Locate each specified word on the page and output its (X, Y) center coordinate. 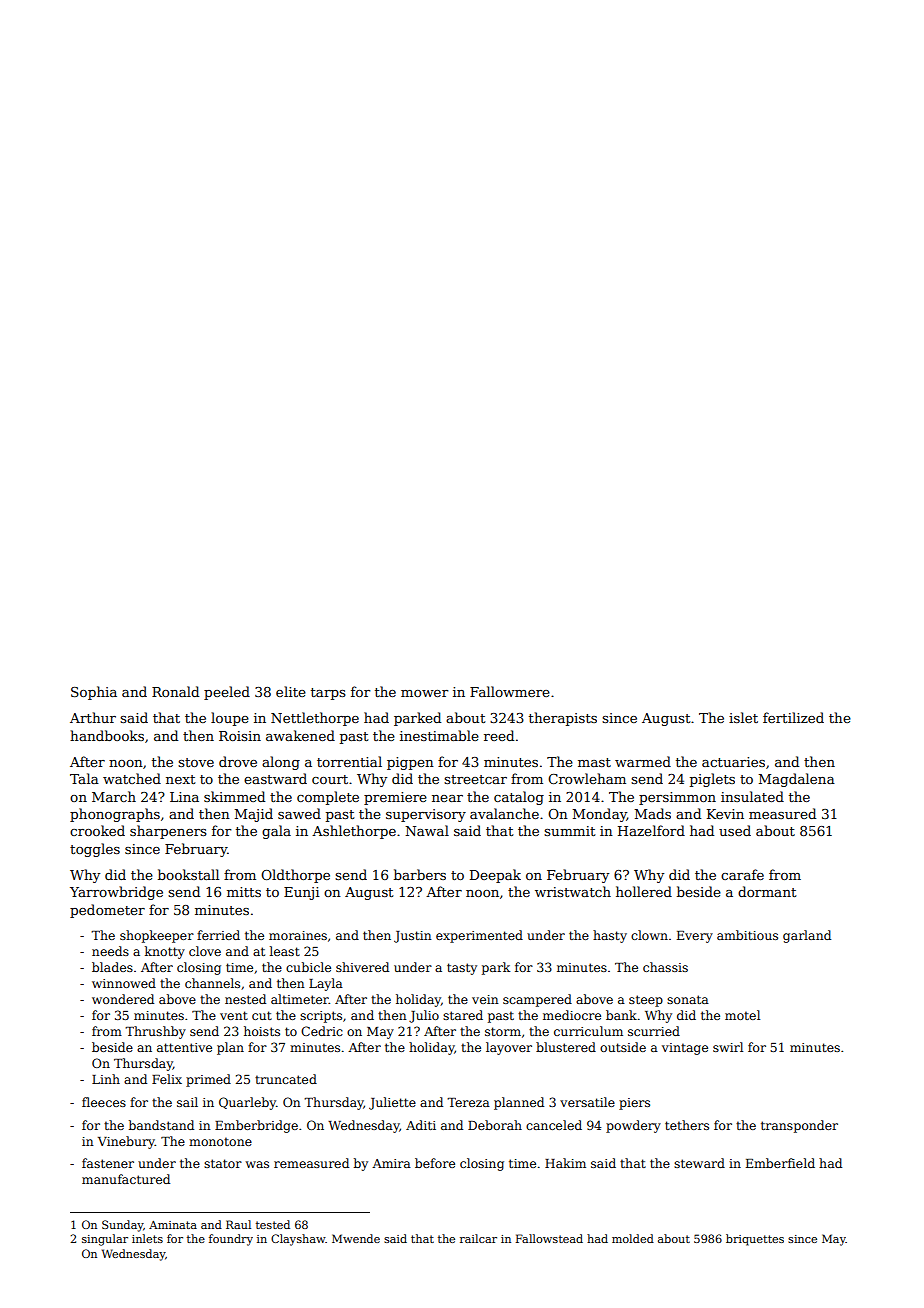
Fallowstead (549, 1238)
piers (634, 1104)
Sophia (94, 693)
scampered (537, 1000)
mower (424, 693)
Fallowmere (510, 691)
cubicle (308, 967)
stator (223, 1163)
